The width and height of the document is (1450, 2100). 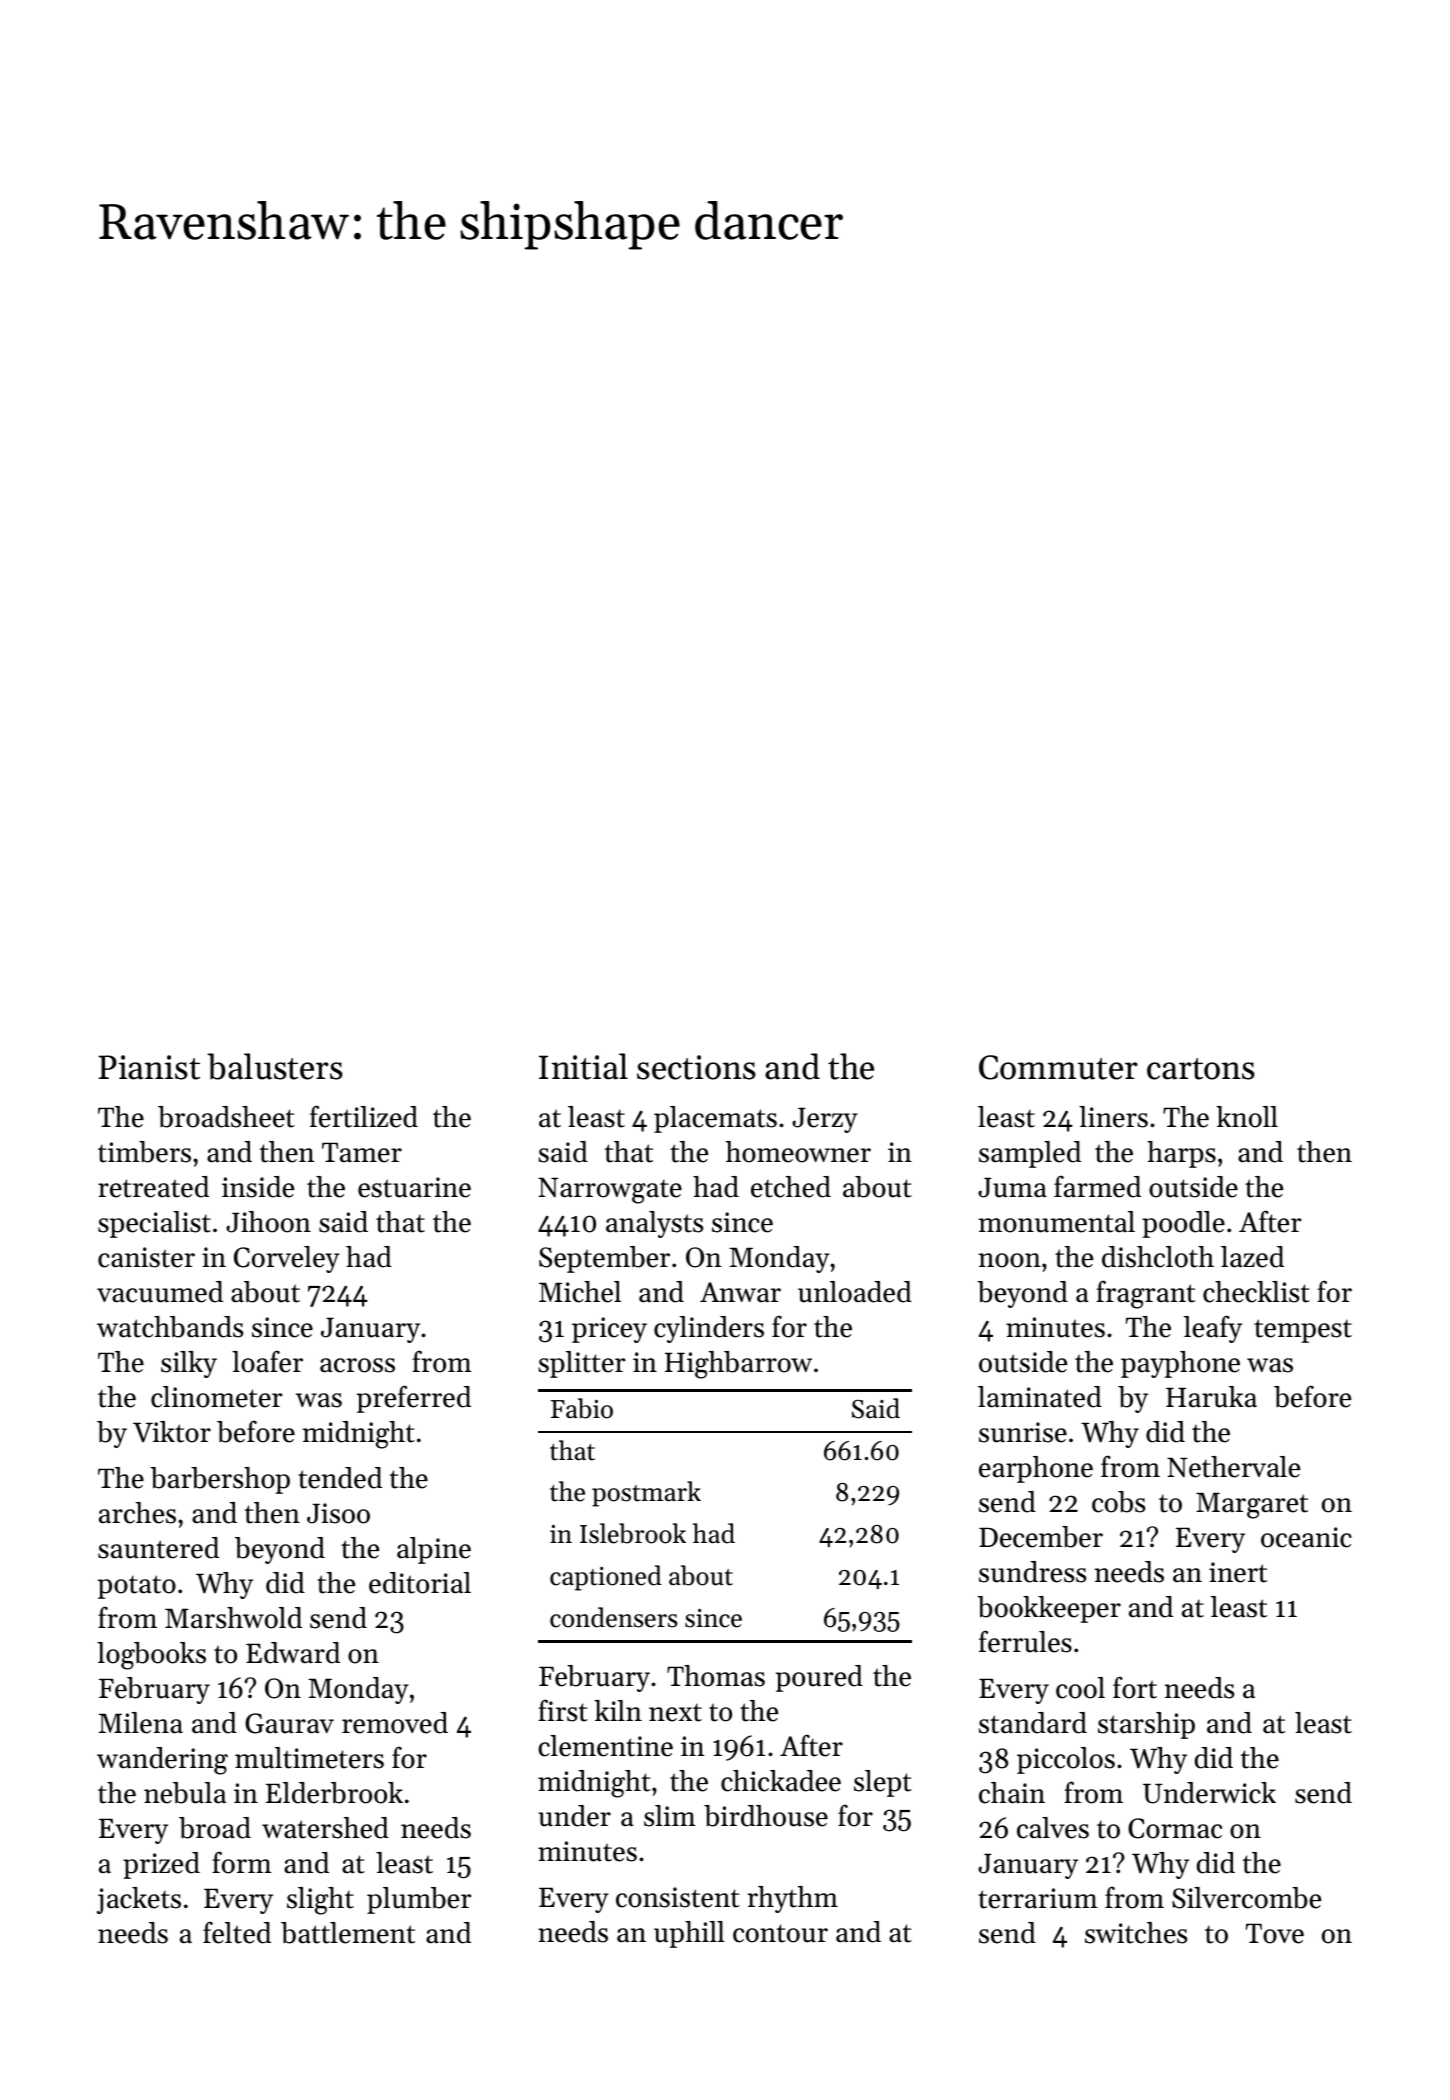 I want to click on sections, so click(x=696, y=1067).
